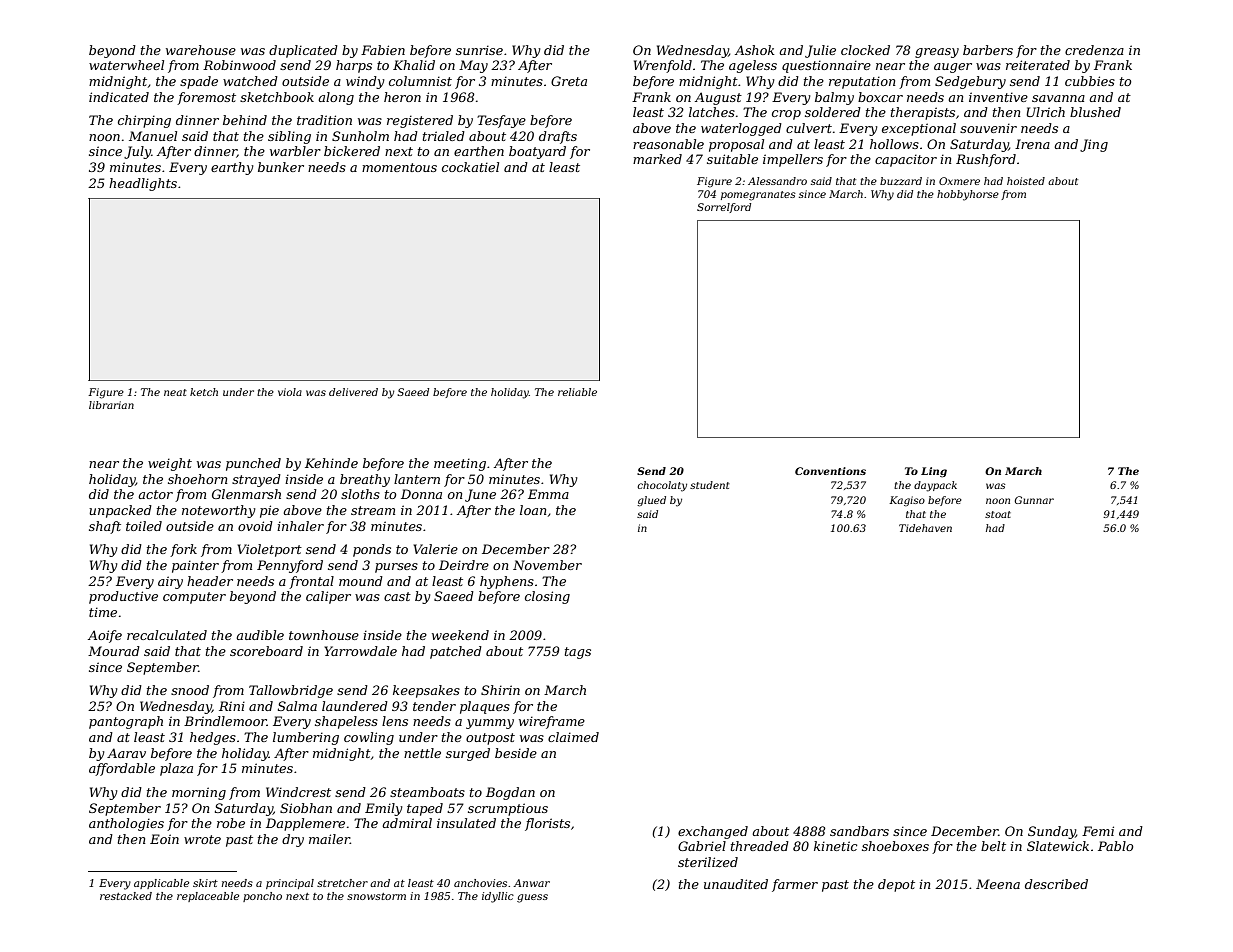  I want to click on replaceable, so click(208, 897).
